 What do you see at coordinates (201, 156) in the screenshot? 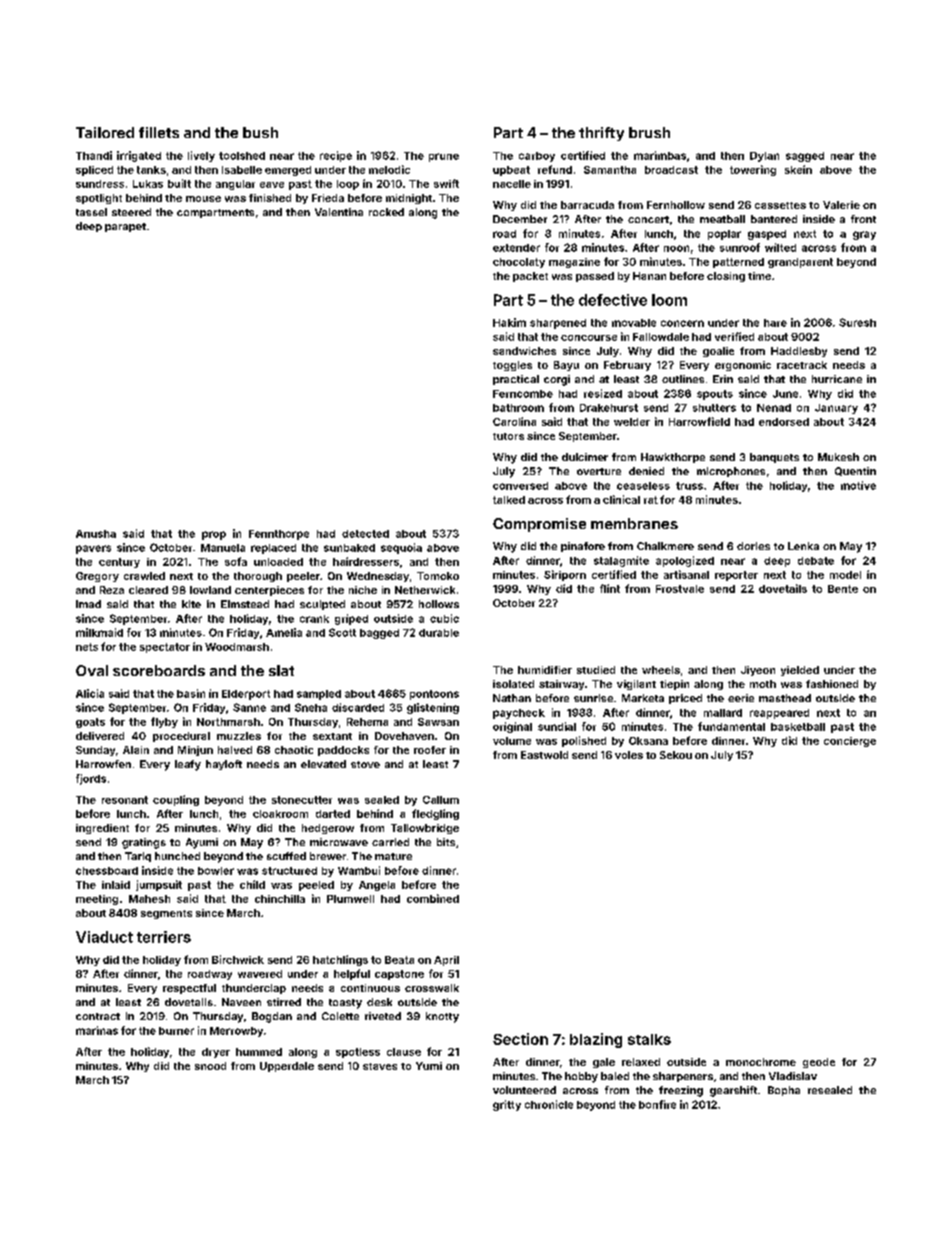
I see `lively` at bounding box center [201, 156].
